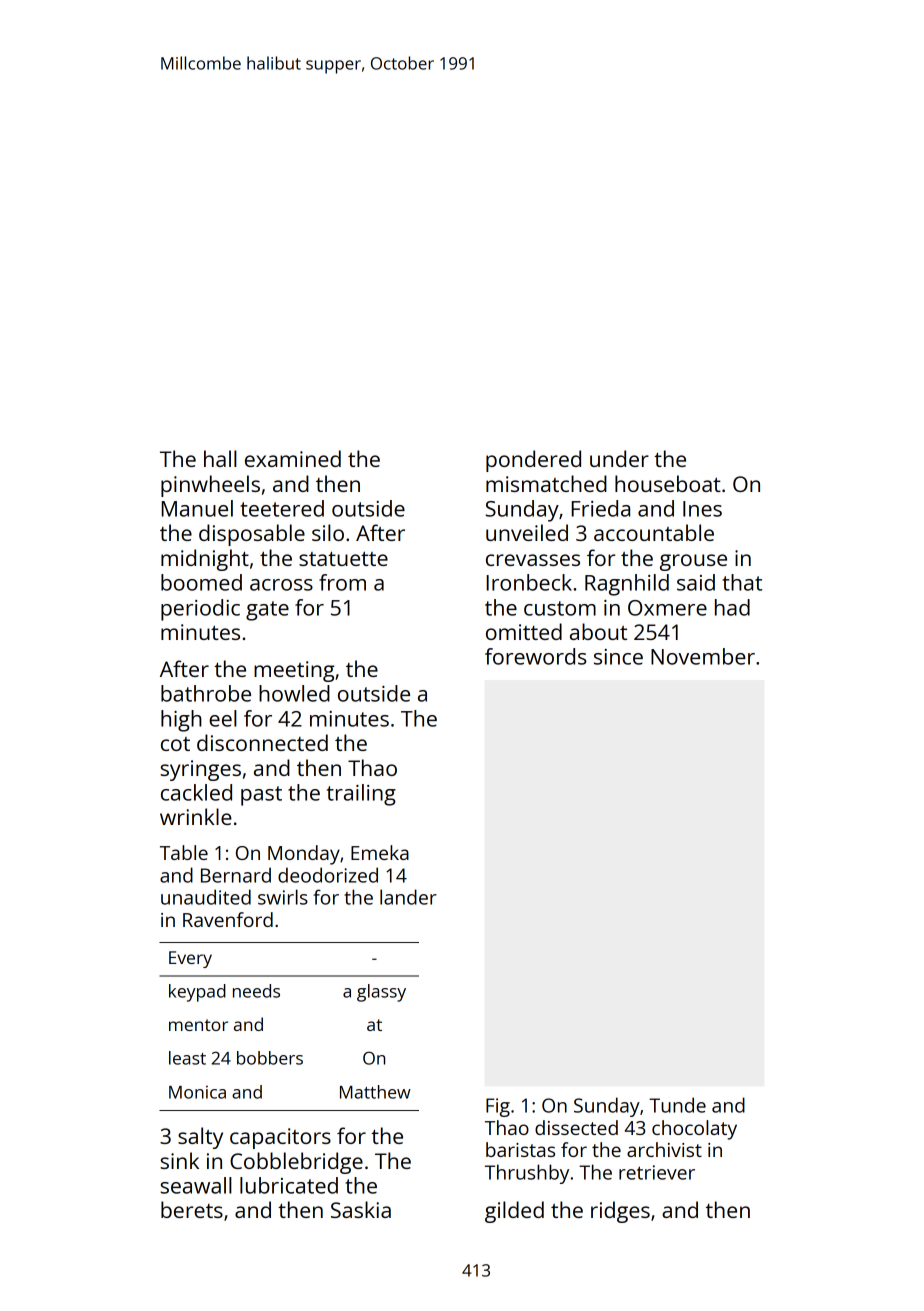  Describe the element at coordinates (619, 458) in the screenshot. I see `under` at that location.
